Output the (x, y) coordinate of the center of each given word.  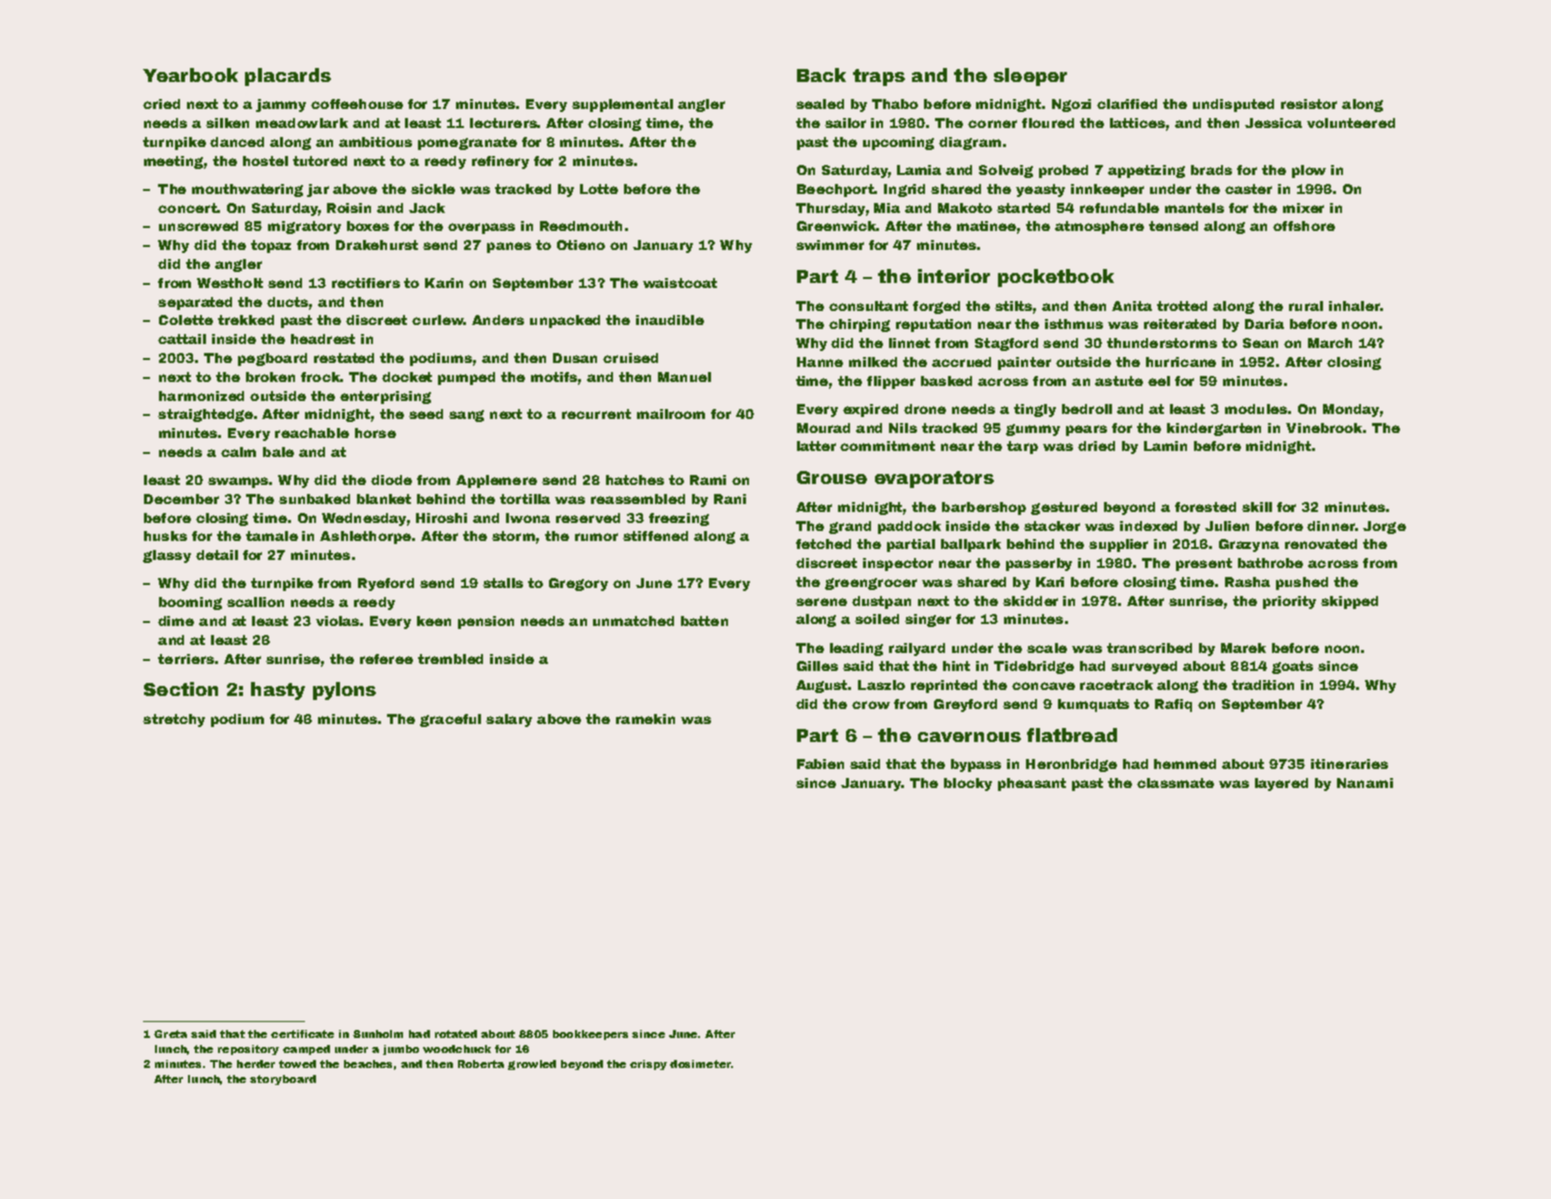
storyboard (283, 1080)
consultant (868, 306)
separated (195, 303)
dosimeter (700, 1064)
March (1330, 343)
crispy (648, 1065)
